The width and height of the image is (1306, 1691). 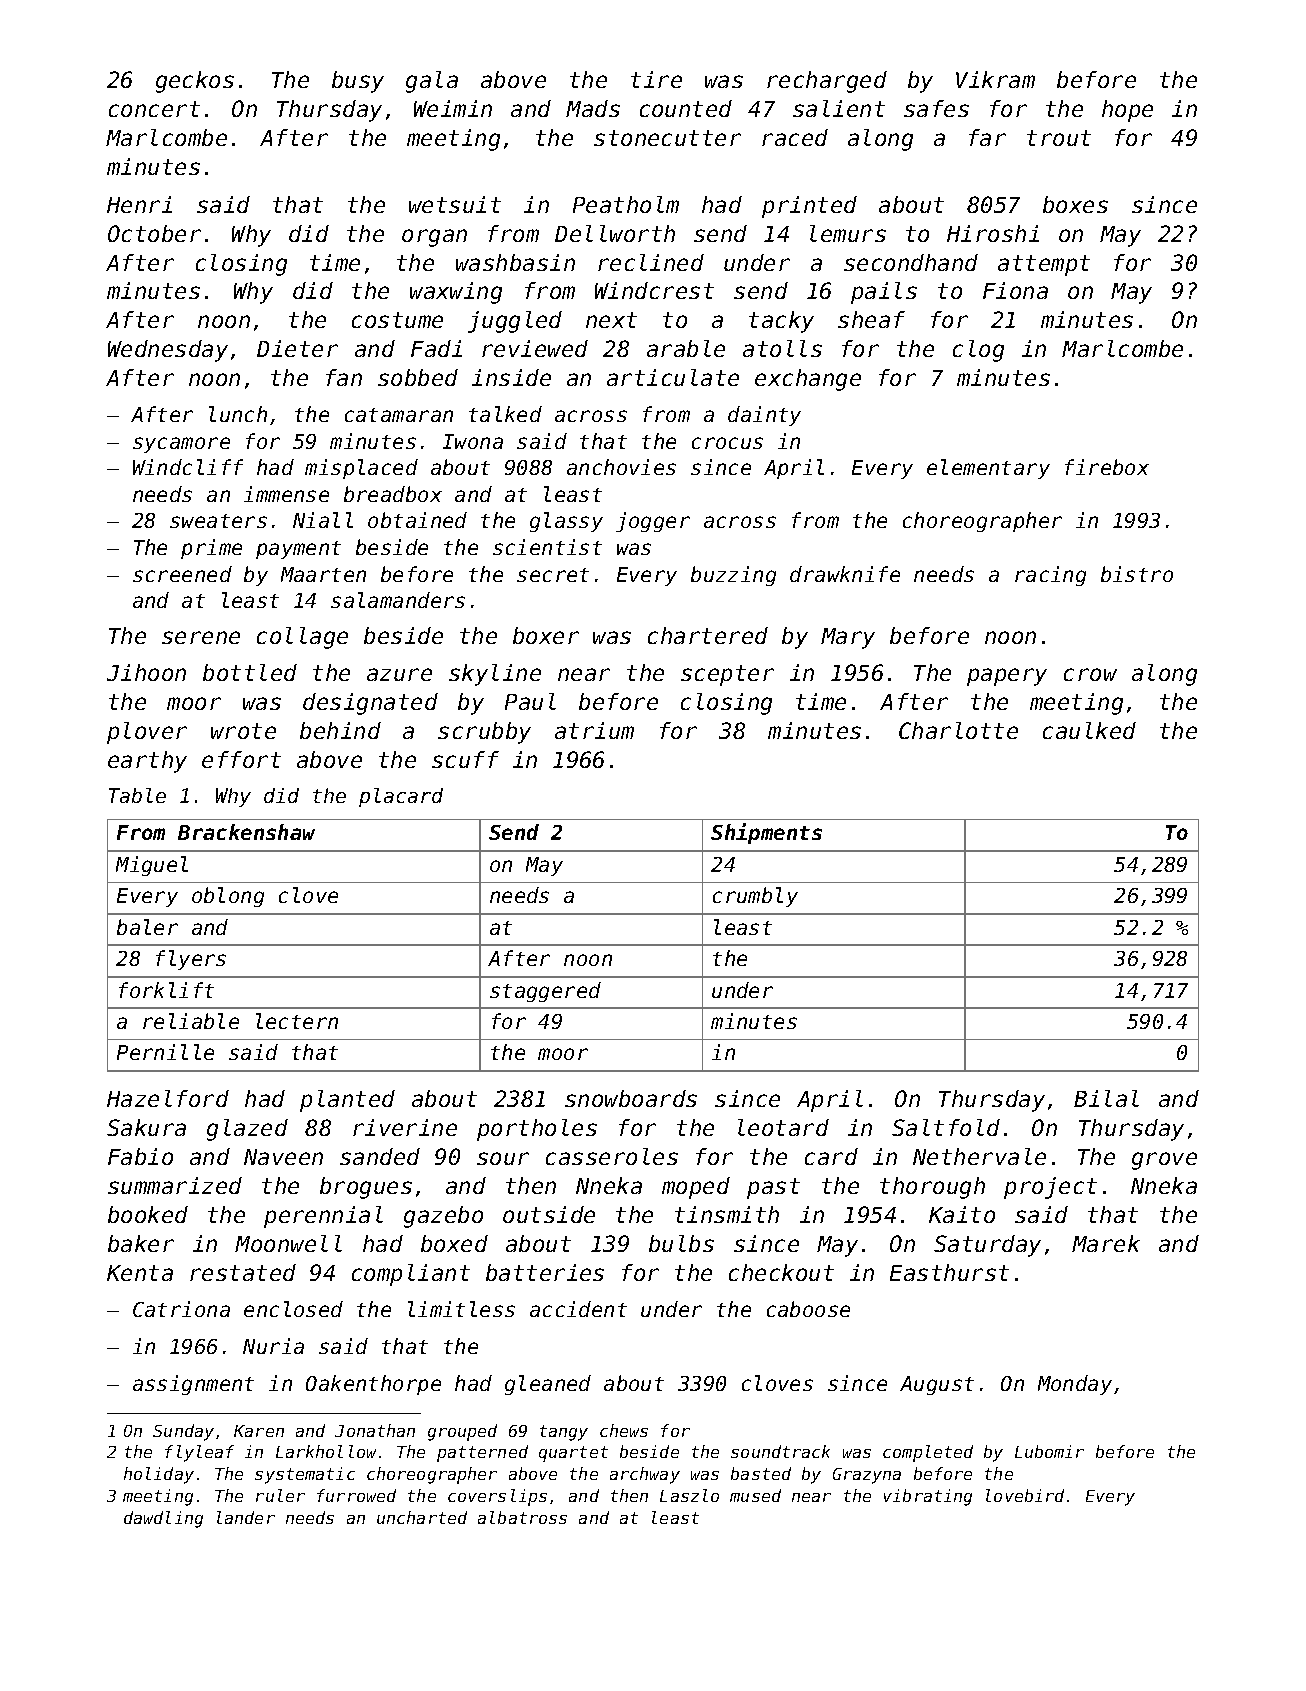 I want to click on elementary, so click(x=988, y=469).
